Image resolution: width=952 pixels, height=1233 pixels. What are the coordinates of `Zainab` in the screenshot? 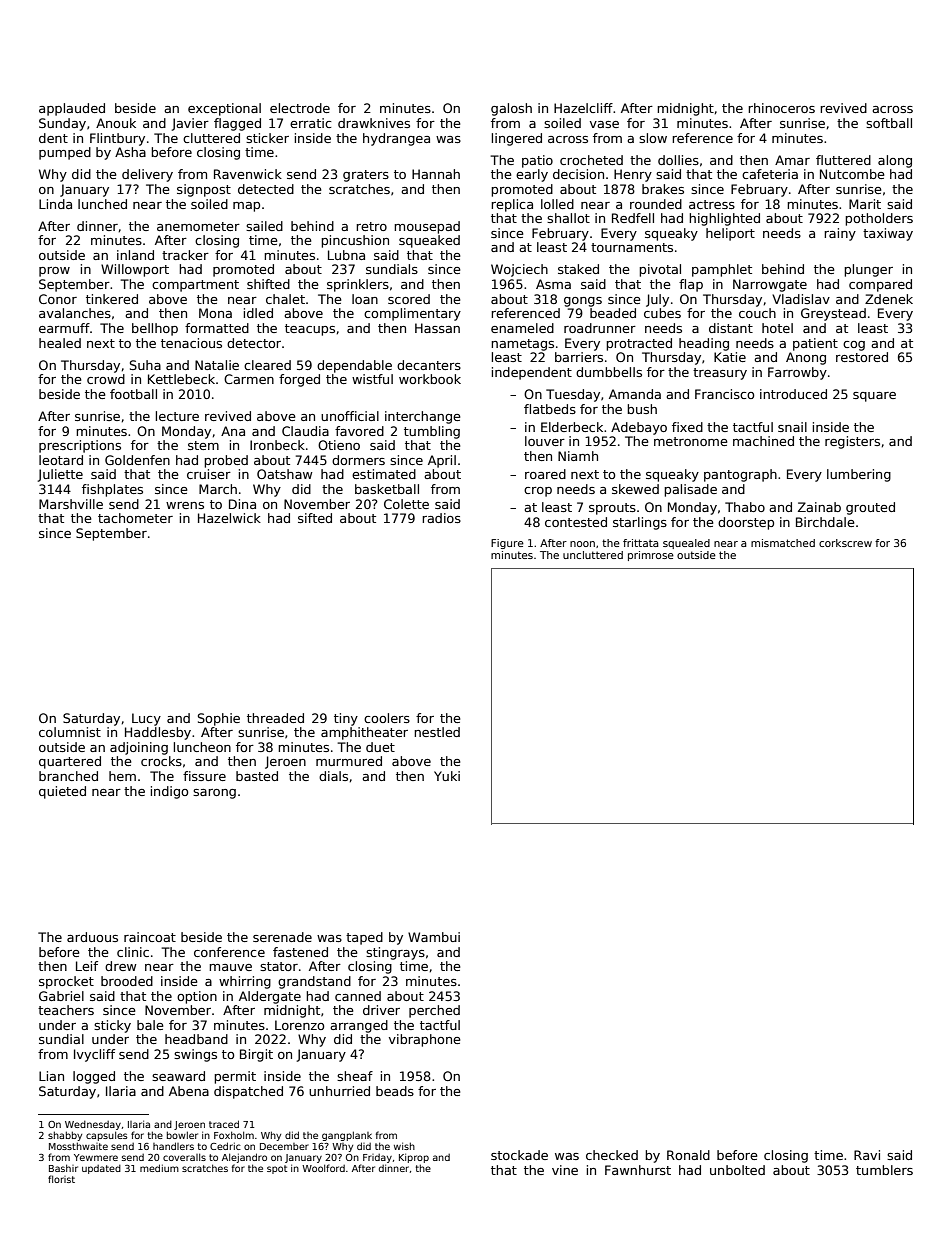 It's located at (819, 507).
